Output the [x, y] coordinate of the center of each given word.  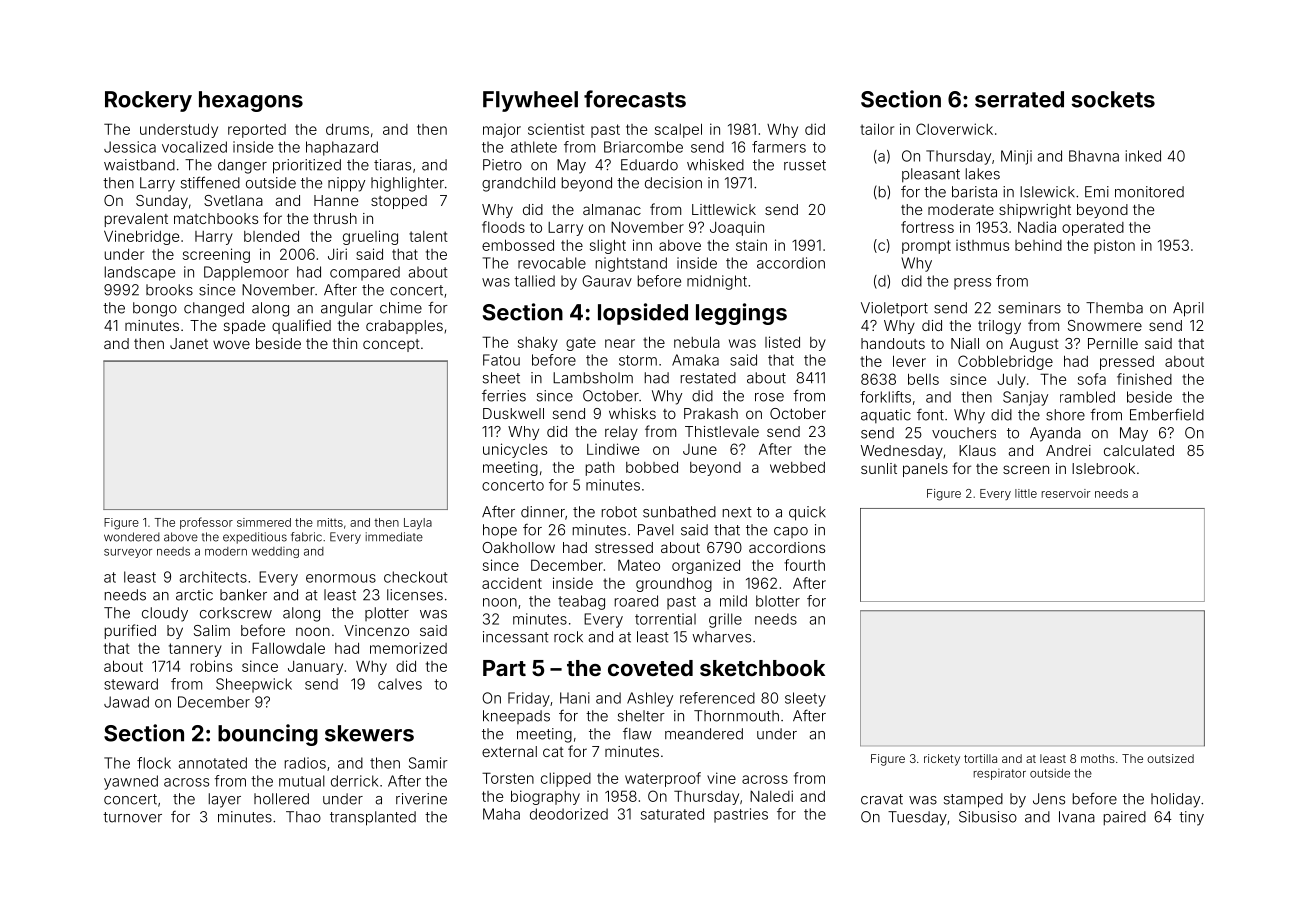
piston [1114, 246]
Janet [189, 343]
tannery [195, 650]
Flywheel [530, 101]
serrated [1019, 99]
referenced [717, 698]
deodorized [569, 814]
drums [347, 129]
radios [305, 763]
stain [751, 245]
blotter [778, 601]
